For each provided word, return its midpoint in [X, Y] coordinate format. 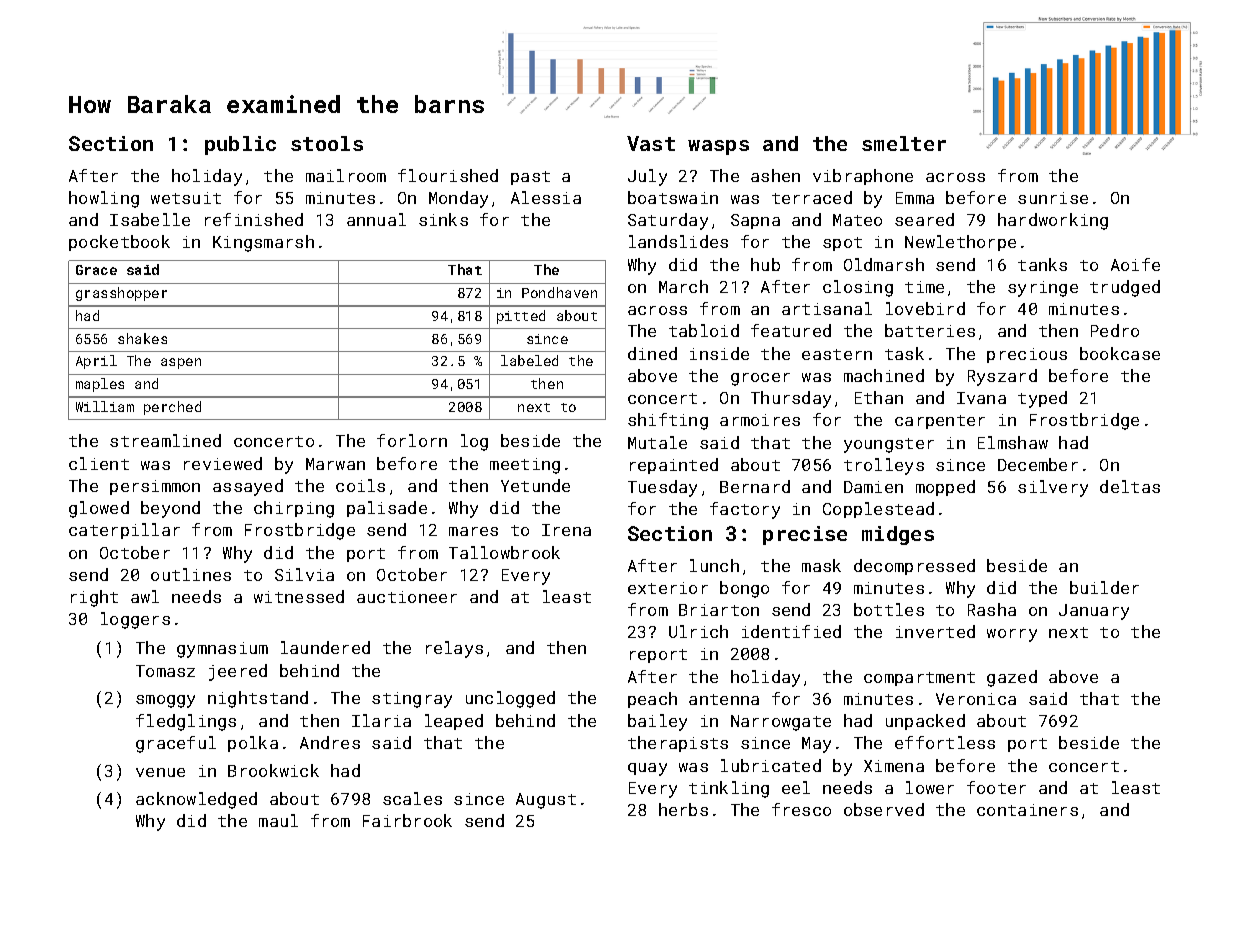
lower [930, 787]
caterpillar [124, 531]
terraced [812, 197]
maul [278, 820]
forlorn [412, 440]
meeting [525, 466]
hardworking [1053, 221]
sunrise [1053, 198]
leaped [454, 722]
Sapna [755, 221]
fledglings [186, 722]
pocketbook [119, 243]
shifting [668, 421]
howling [104, 199]
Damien [873, 487]
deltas [1130, 486]
